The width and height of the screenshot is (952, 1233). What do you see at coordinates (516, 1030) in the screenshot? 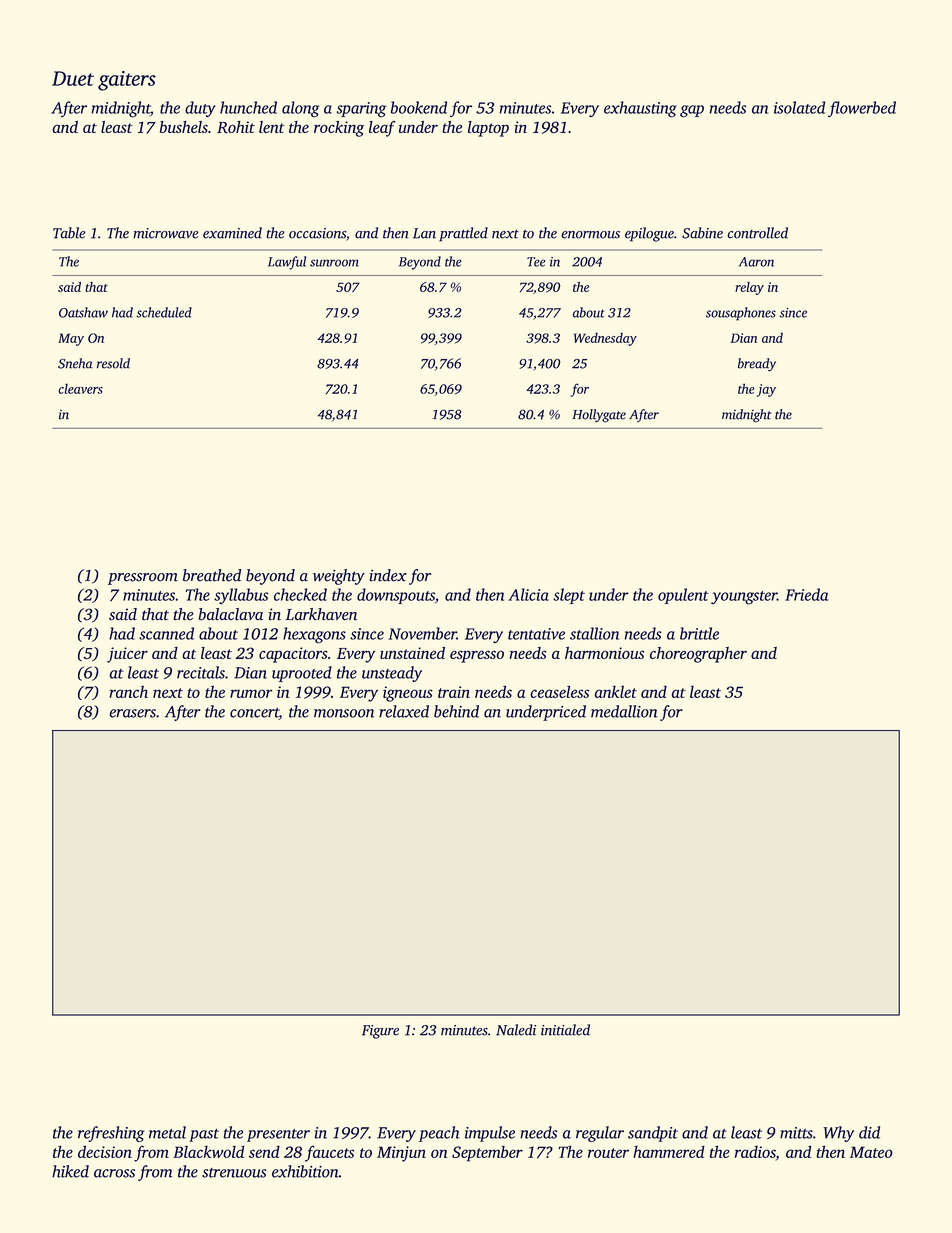
I see `Naledi` at bounding box center [516, 1030].
